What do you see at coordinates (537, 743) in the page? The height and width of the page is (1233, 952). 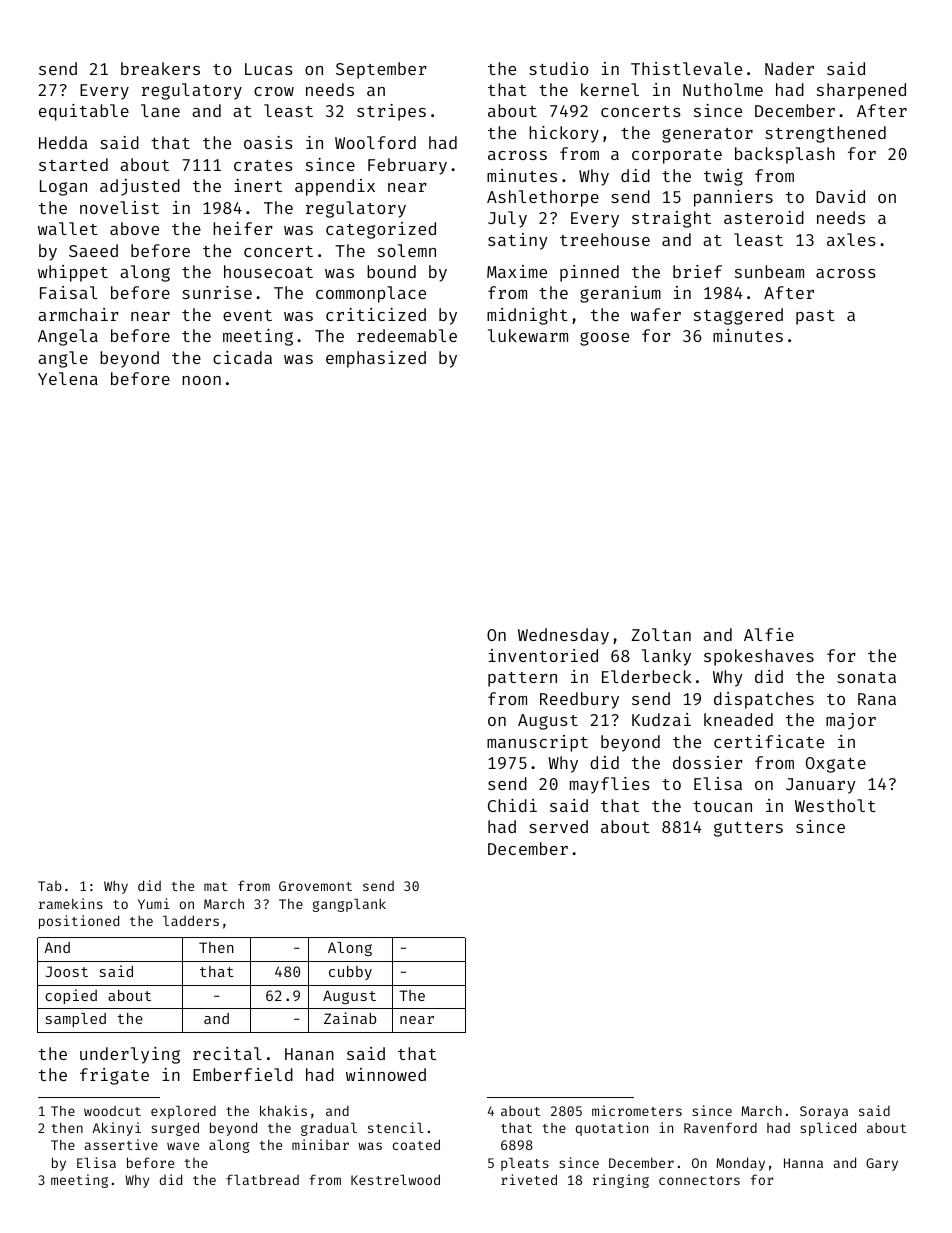 I see `manuscript` at bounding box center [537, 743].
